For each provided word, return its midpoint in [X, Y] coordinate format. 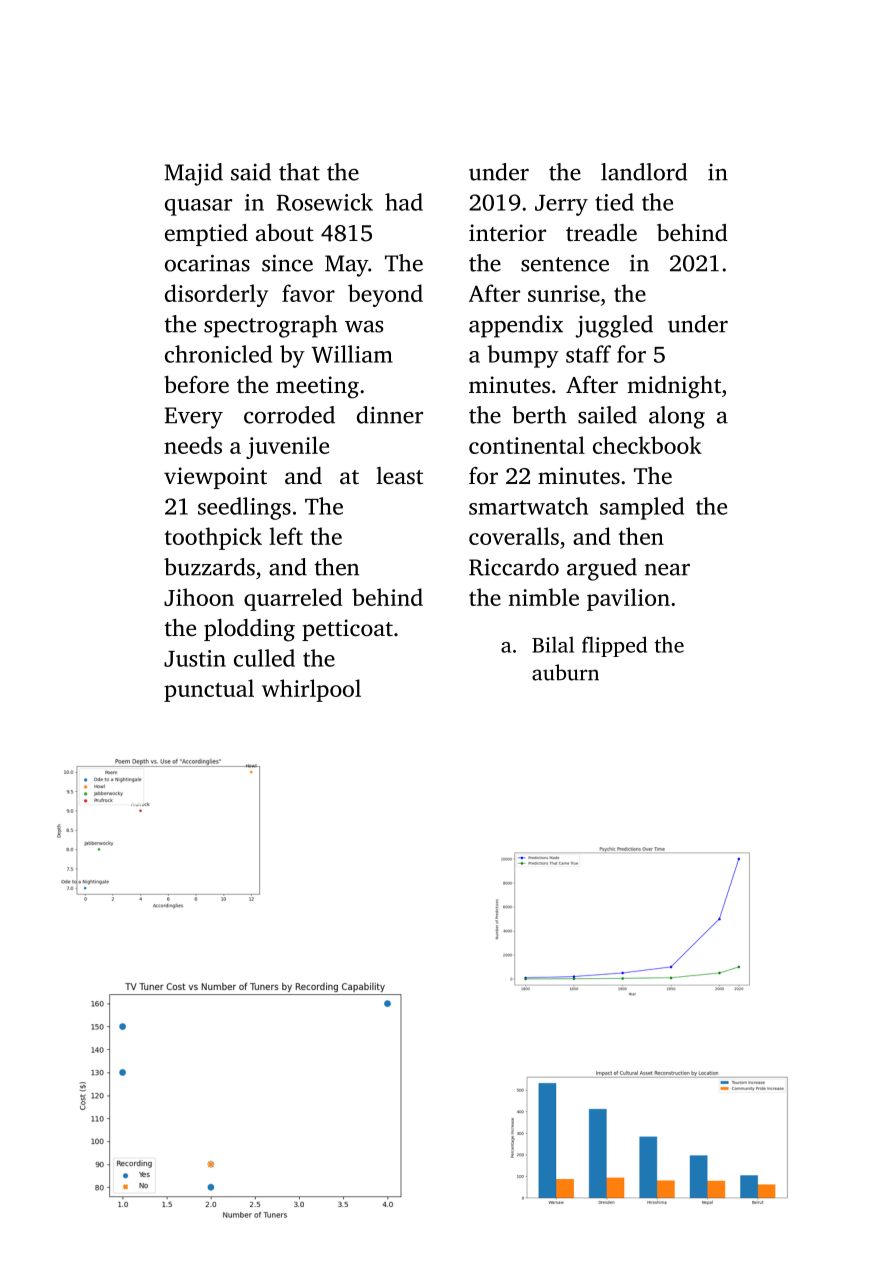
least [399, 475]
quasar [198, 207]
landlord [644, 172]
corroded [289, 415]
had [404, 202]
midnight [674, 387]
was [364, 326]
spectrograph [271, 326]
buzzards [209, 567]
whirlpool [311, 690]
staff [588, 354]
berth [539, 415]
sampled [642, 508]
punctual [209, 690]
